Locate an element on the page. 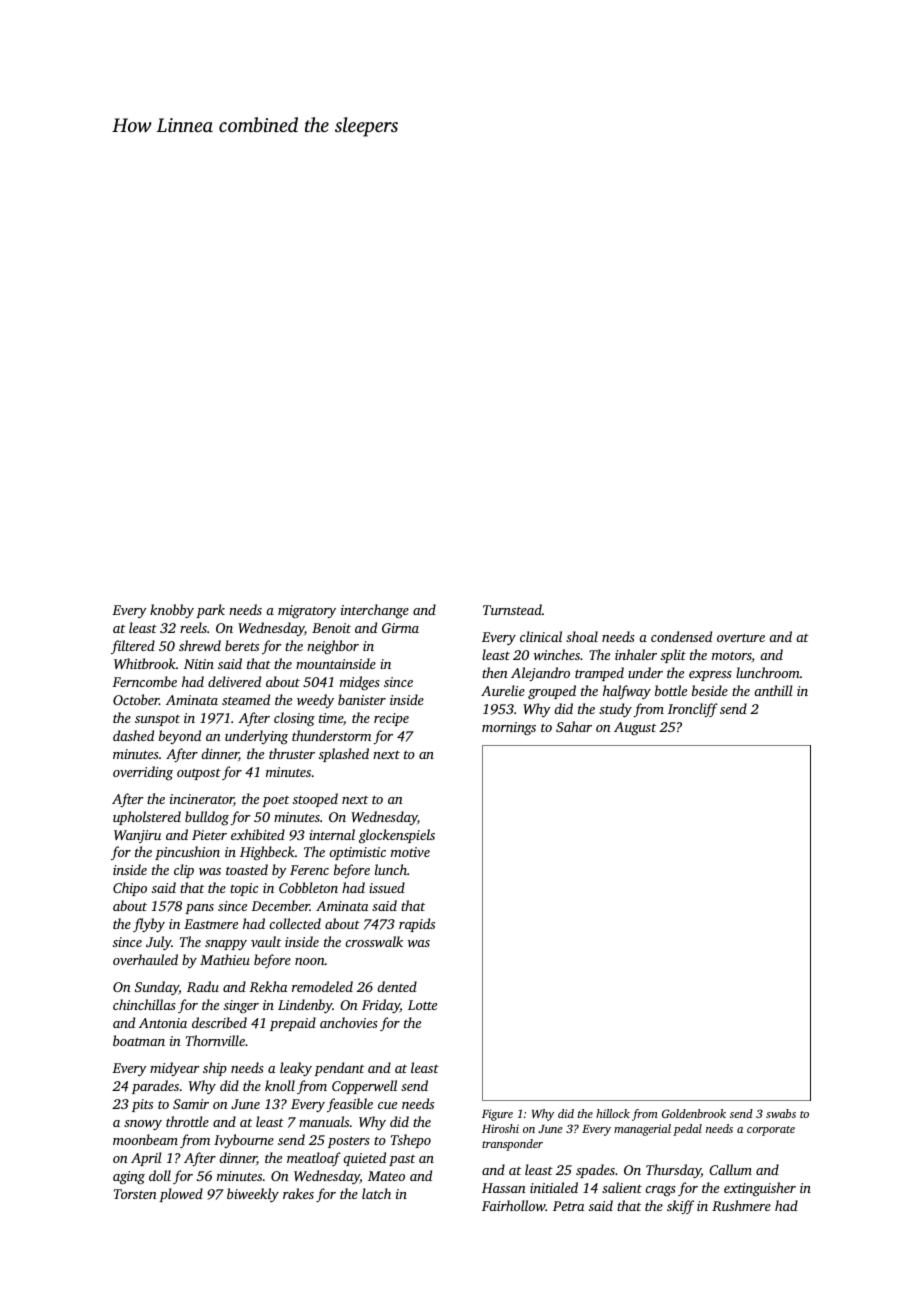 The height and width of the page is (1314, 924). glockenspiels is located at coordinates (397, 836).
